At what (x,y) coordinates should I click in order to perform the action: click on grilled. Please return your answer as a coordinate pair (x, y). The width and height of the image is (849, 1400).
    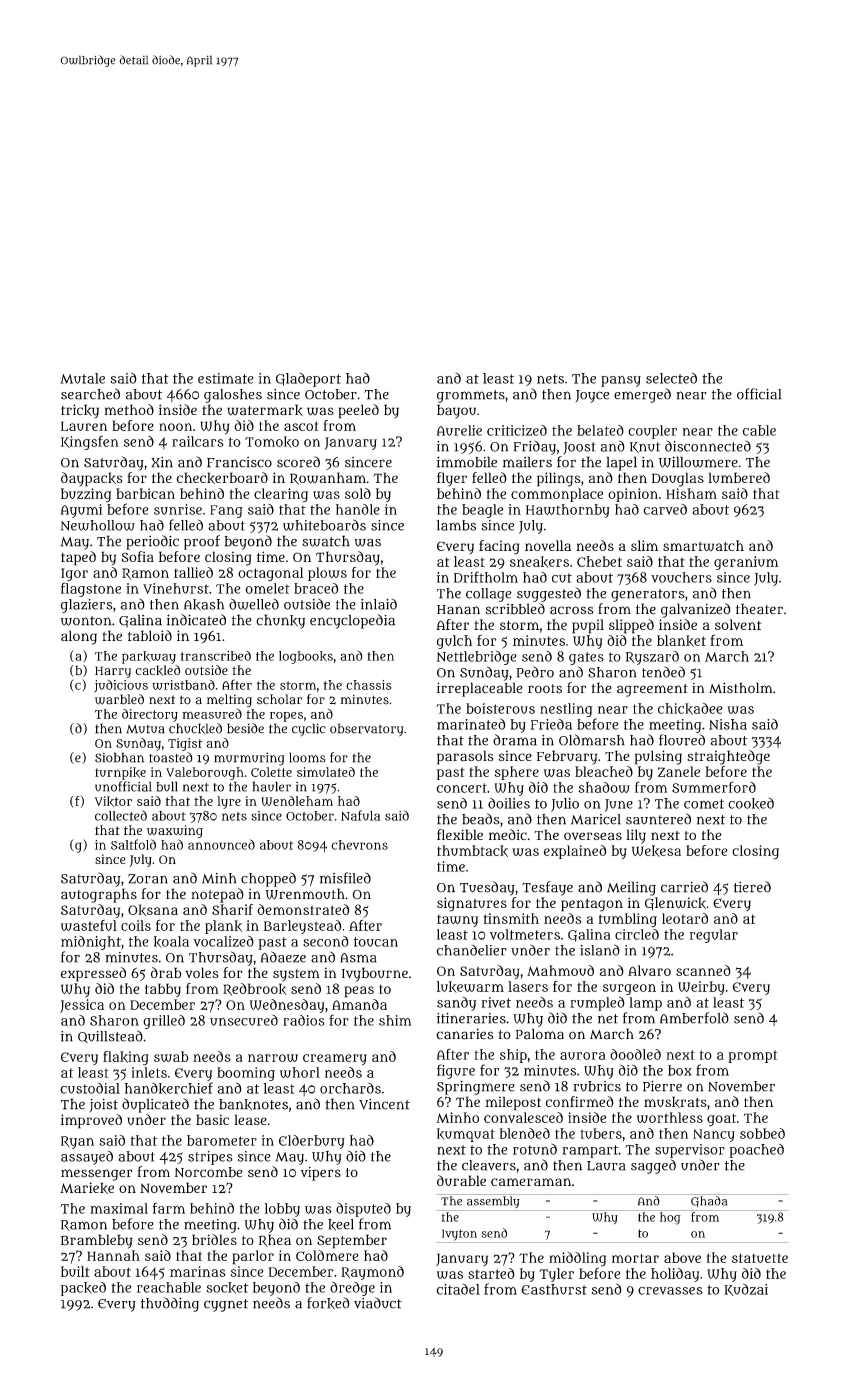
    Looking at the image, I should click on (164, 1022).
